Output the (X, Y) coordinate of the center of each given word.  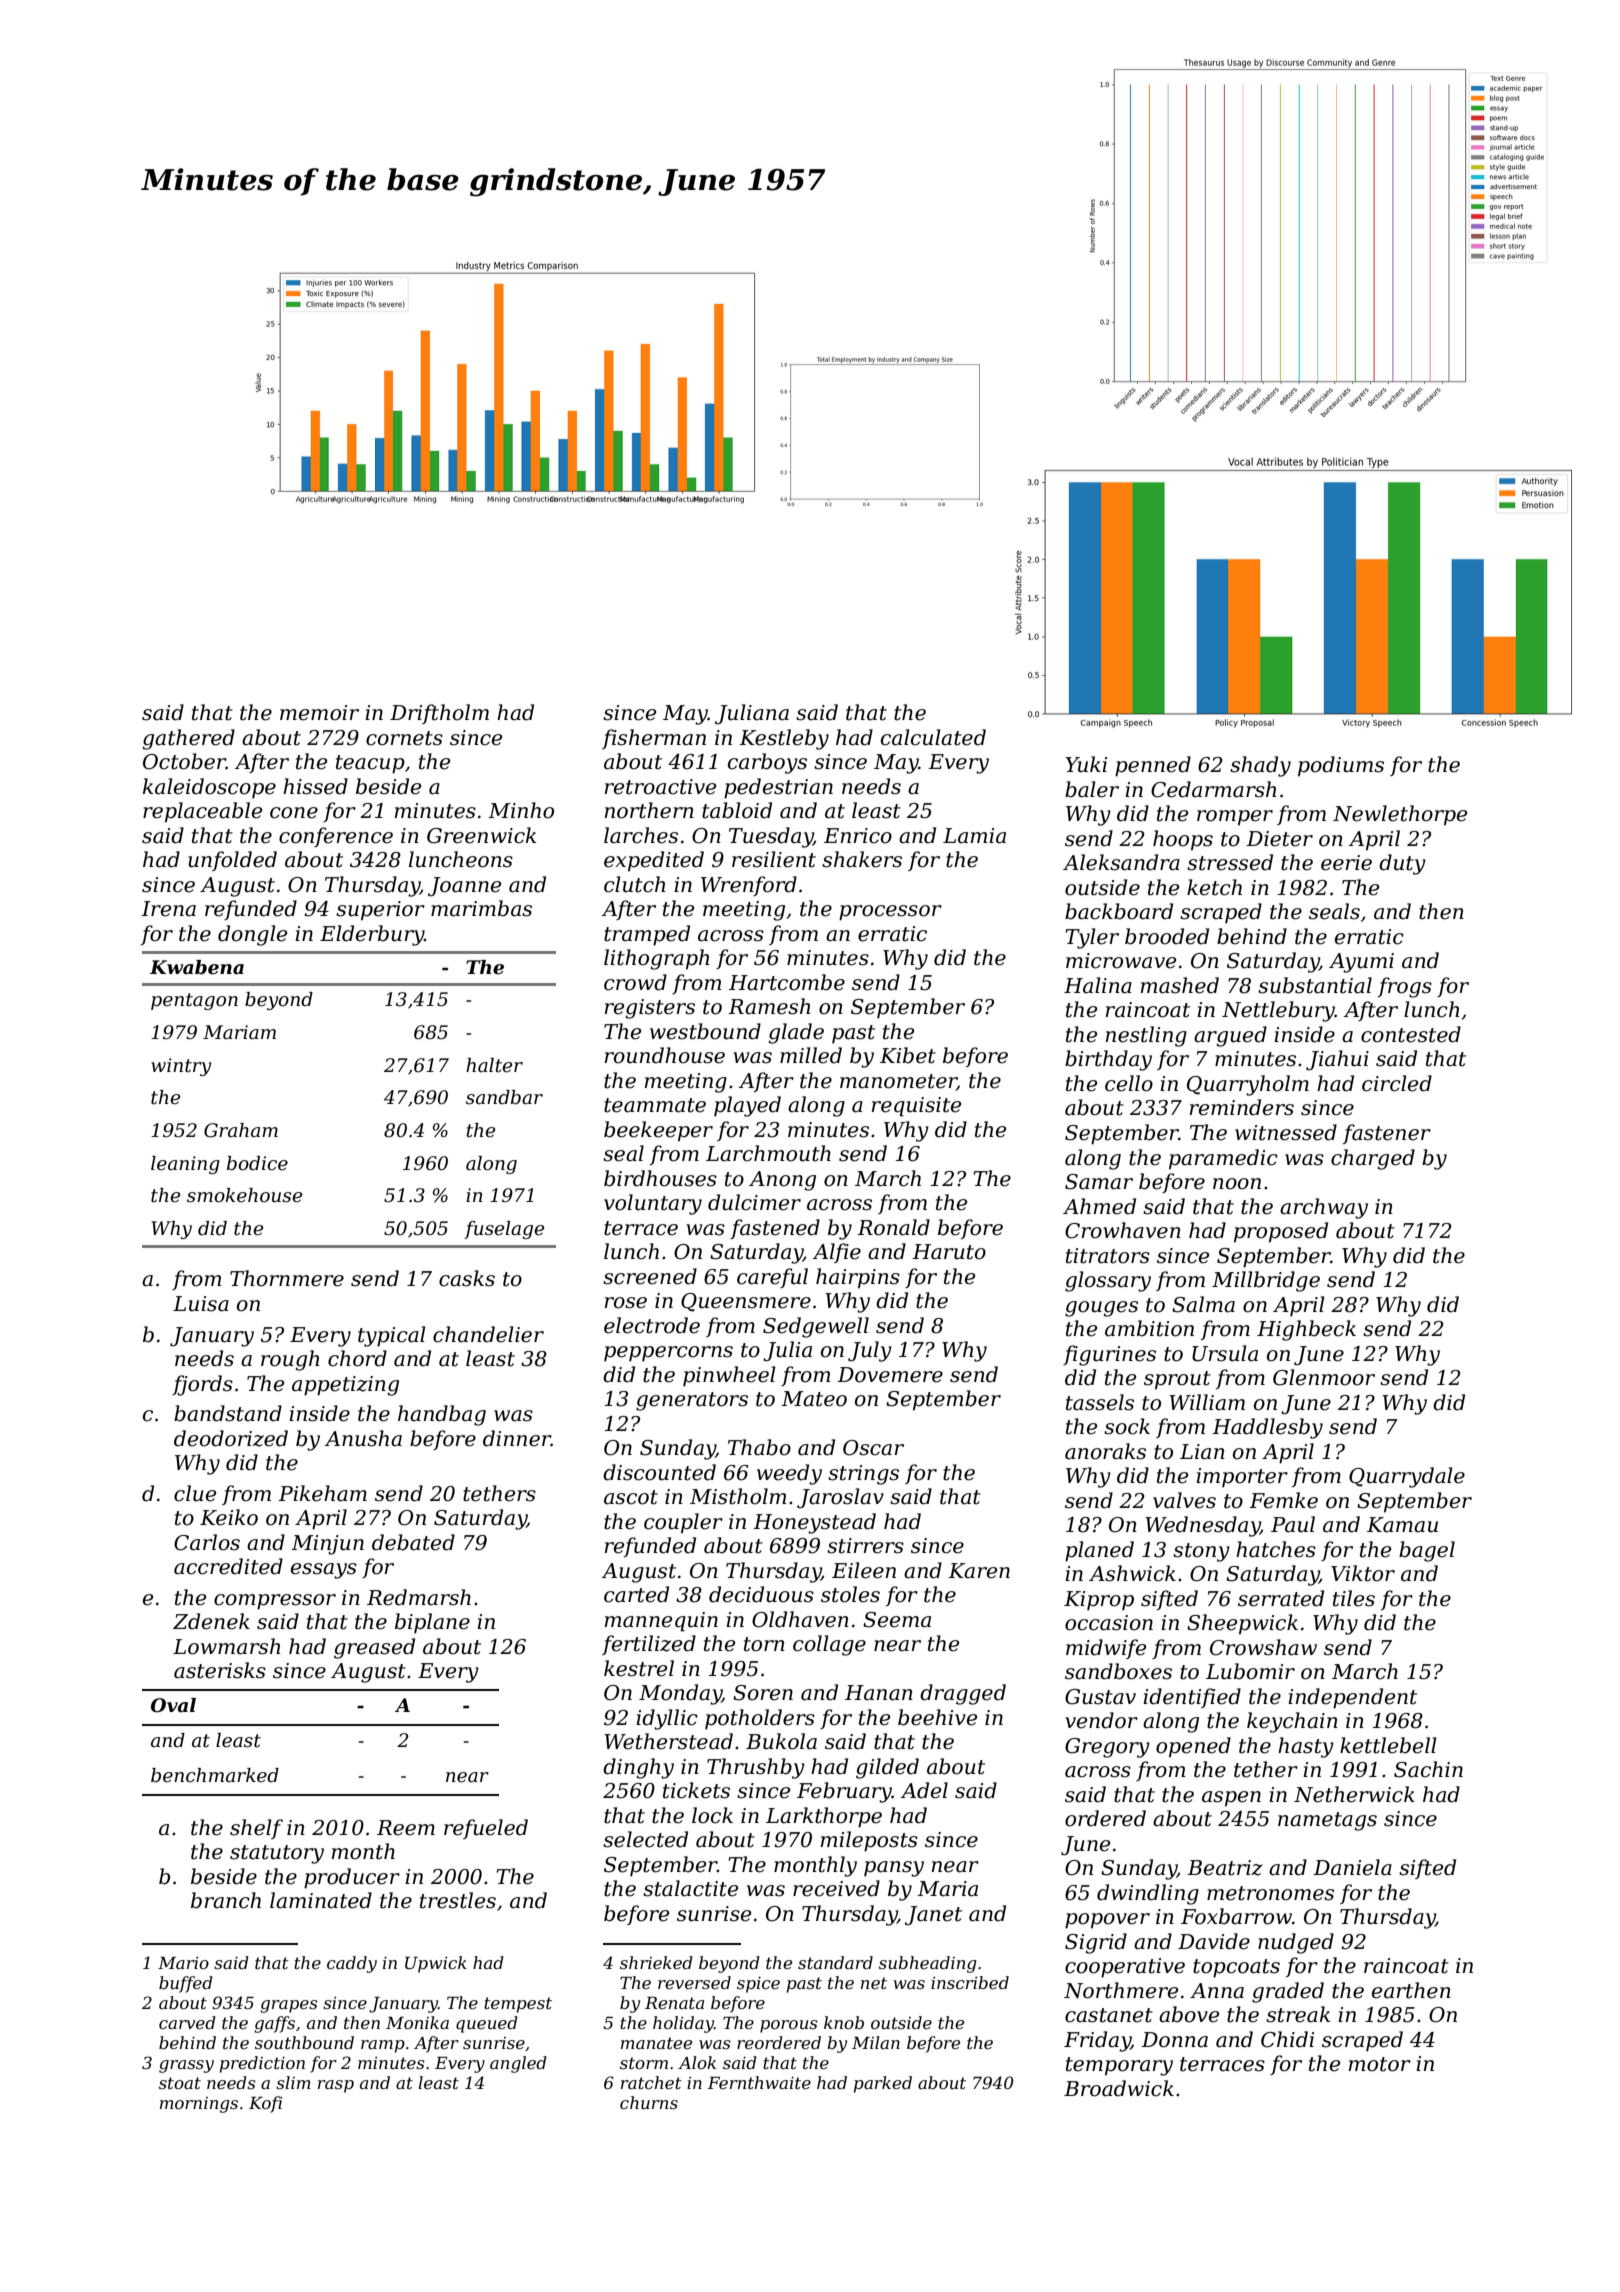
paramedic (1223, 1159)
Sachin (1428, 1769)
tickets (696, 1790)
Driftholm (439, 714)
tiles (1354, 1598)
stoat (180, 2083)
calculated (933, 737)
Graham (241, 1130)
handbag (442, 1415)
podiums (1341, 766)
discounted (659, 1472)
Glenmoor (1324, 1377)
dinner (517, 1438)
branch (226, 1900)
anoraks (1105, 1451)
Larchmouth (768, 1153)
